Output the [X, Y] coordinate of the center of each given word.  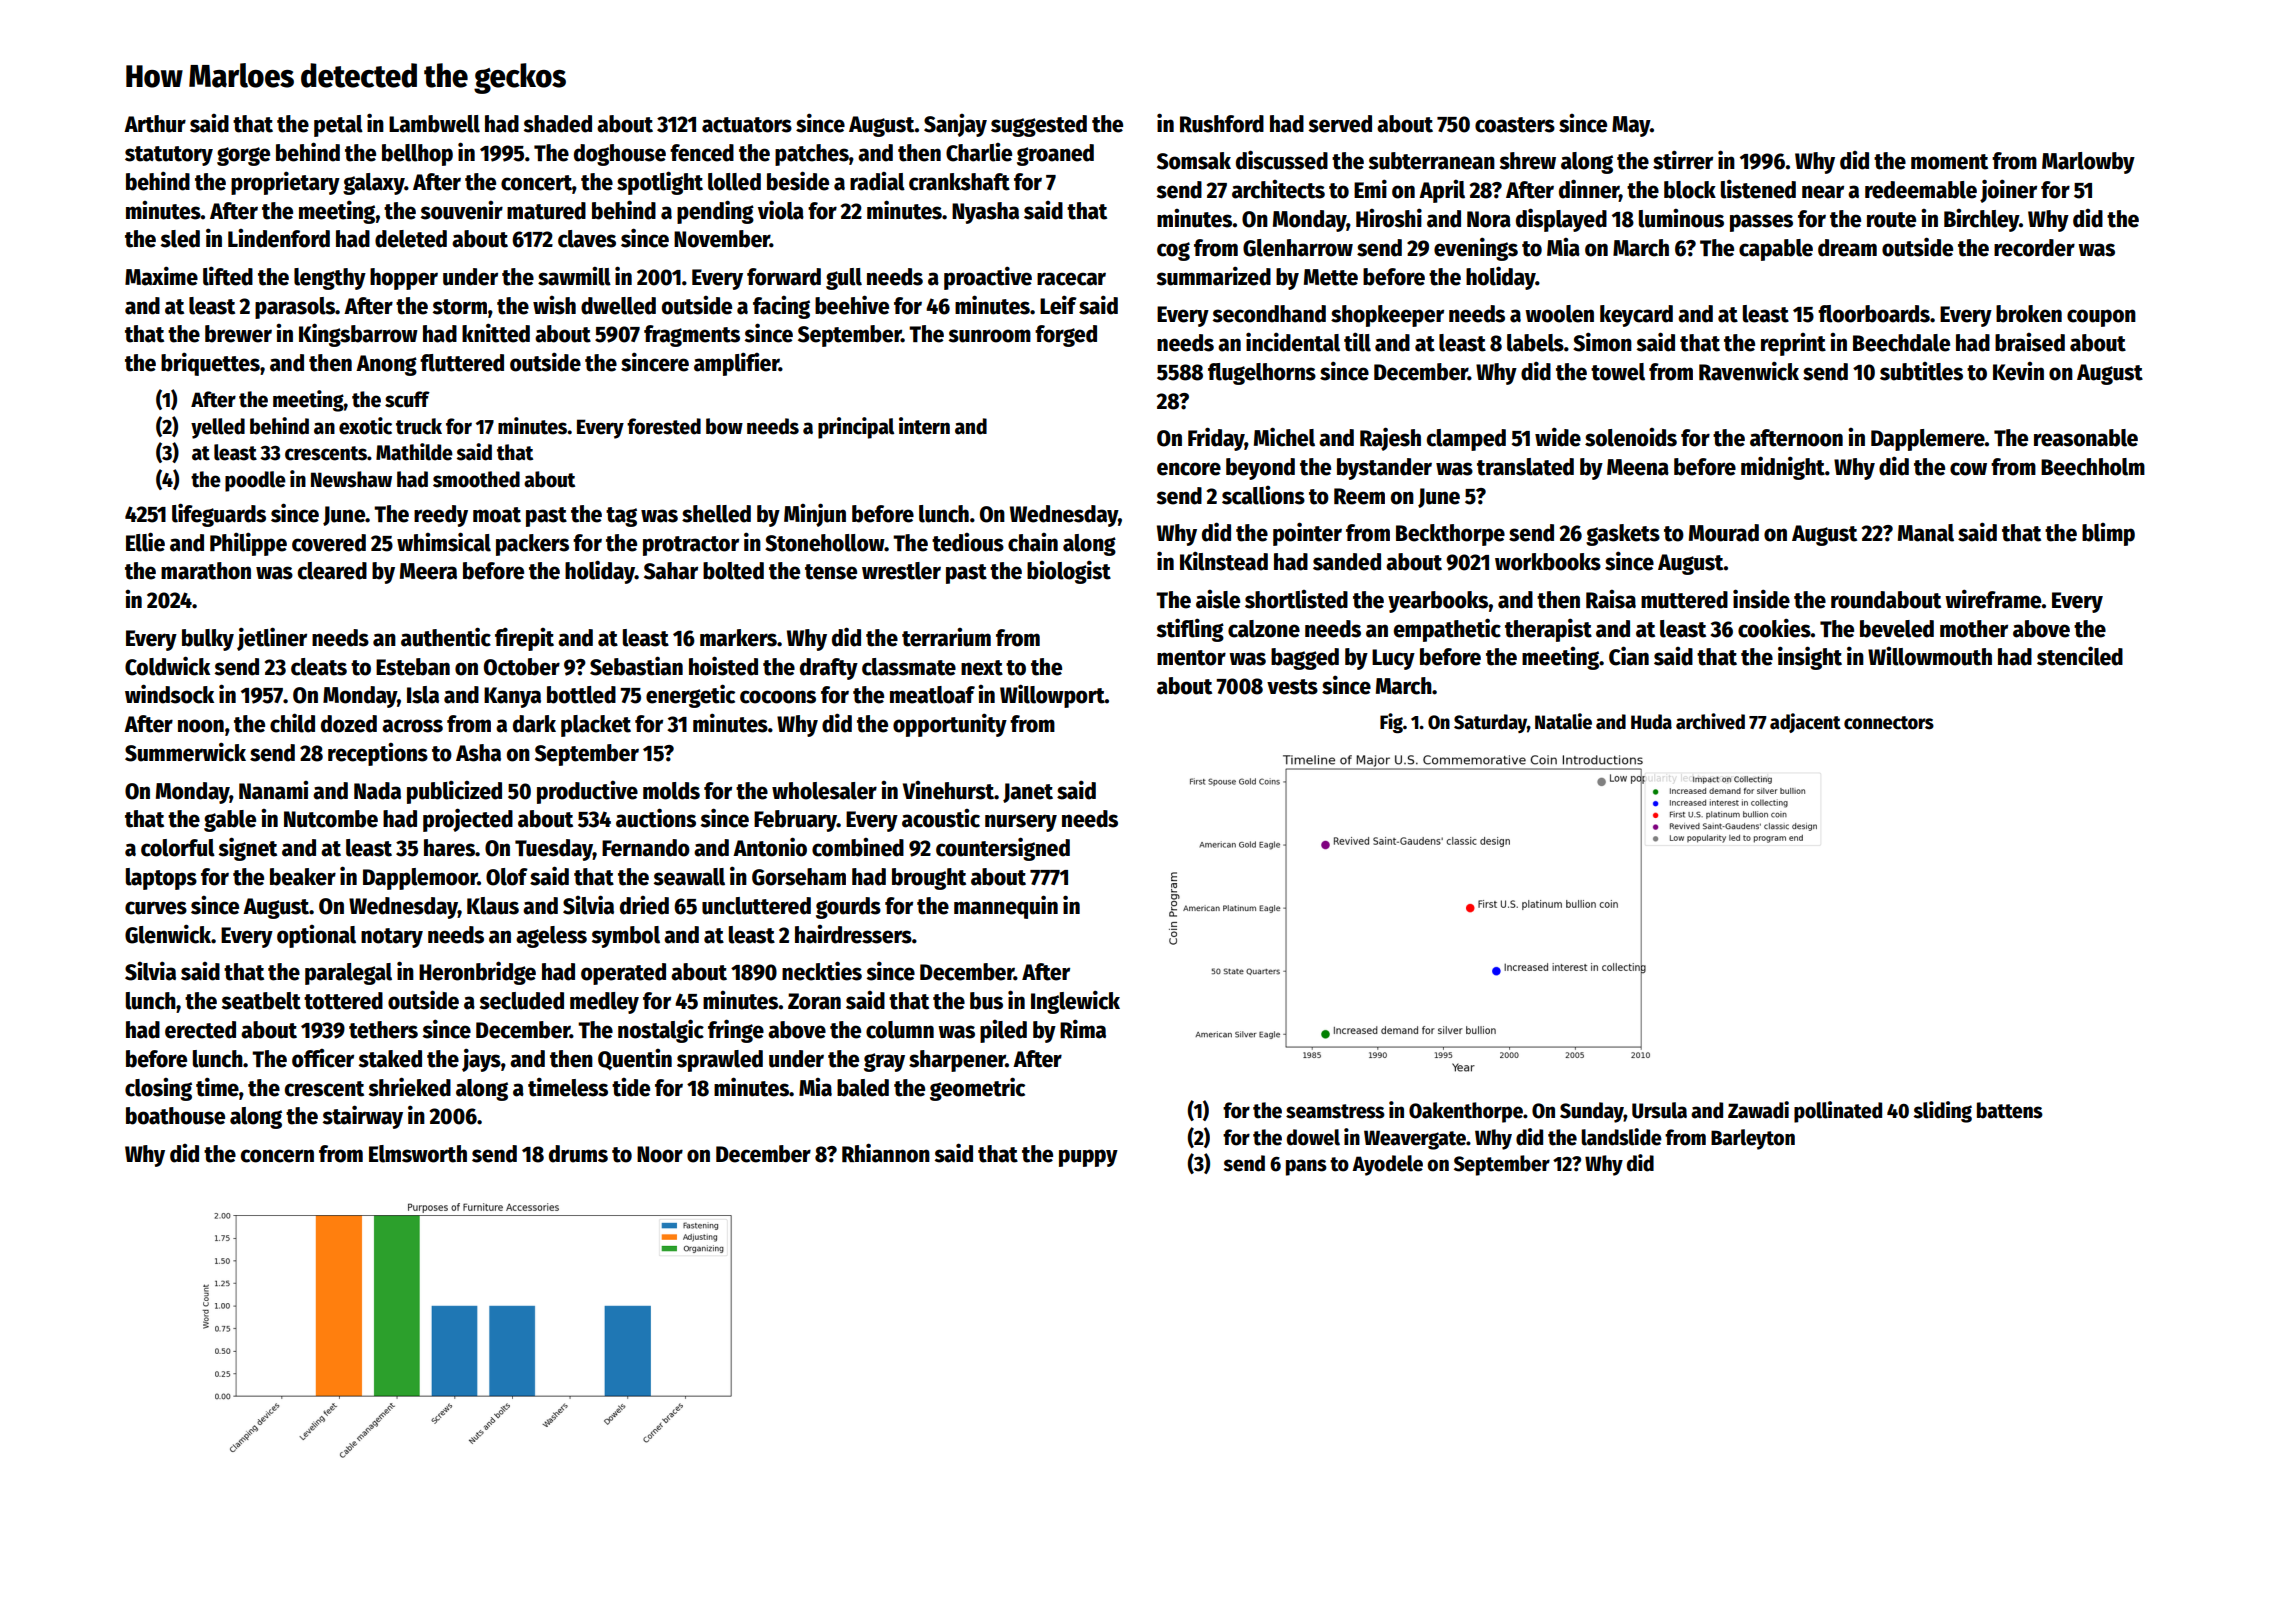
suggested [1039, 126]
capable [1776, 250]
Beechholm [2093, 467]
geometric [977, 1089]
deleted [411, 239]
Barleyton [1753, 1139]
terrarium [946, 637]
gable [230, 821]
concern [277, 1156]
